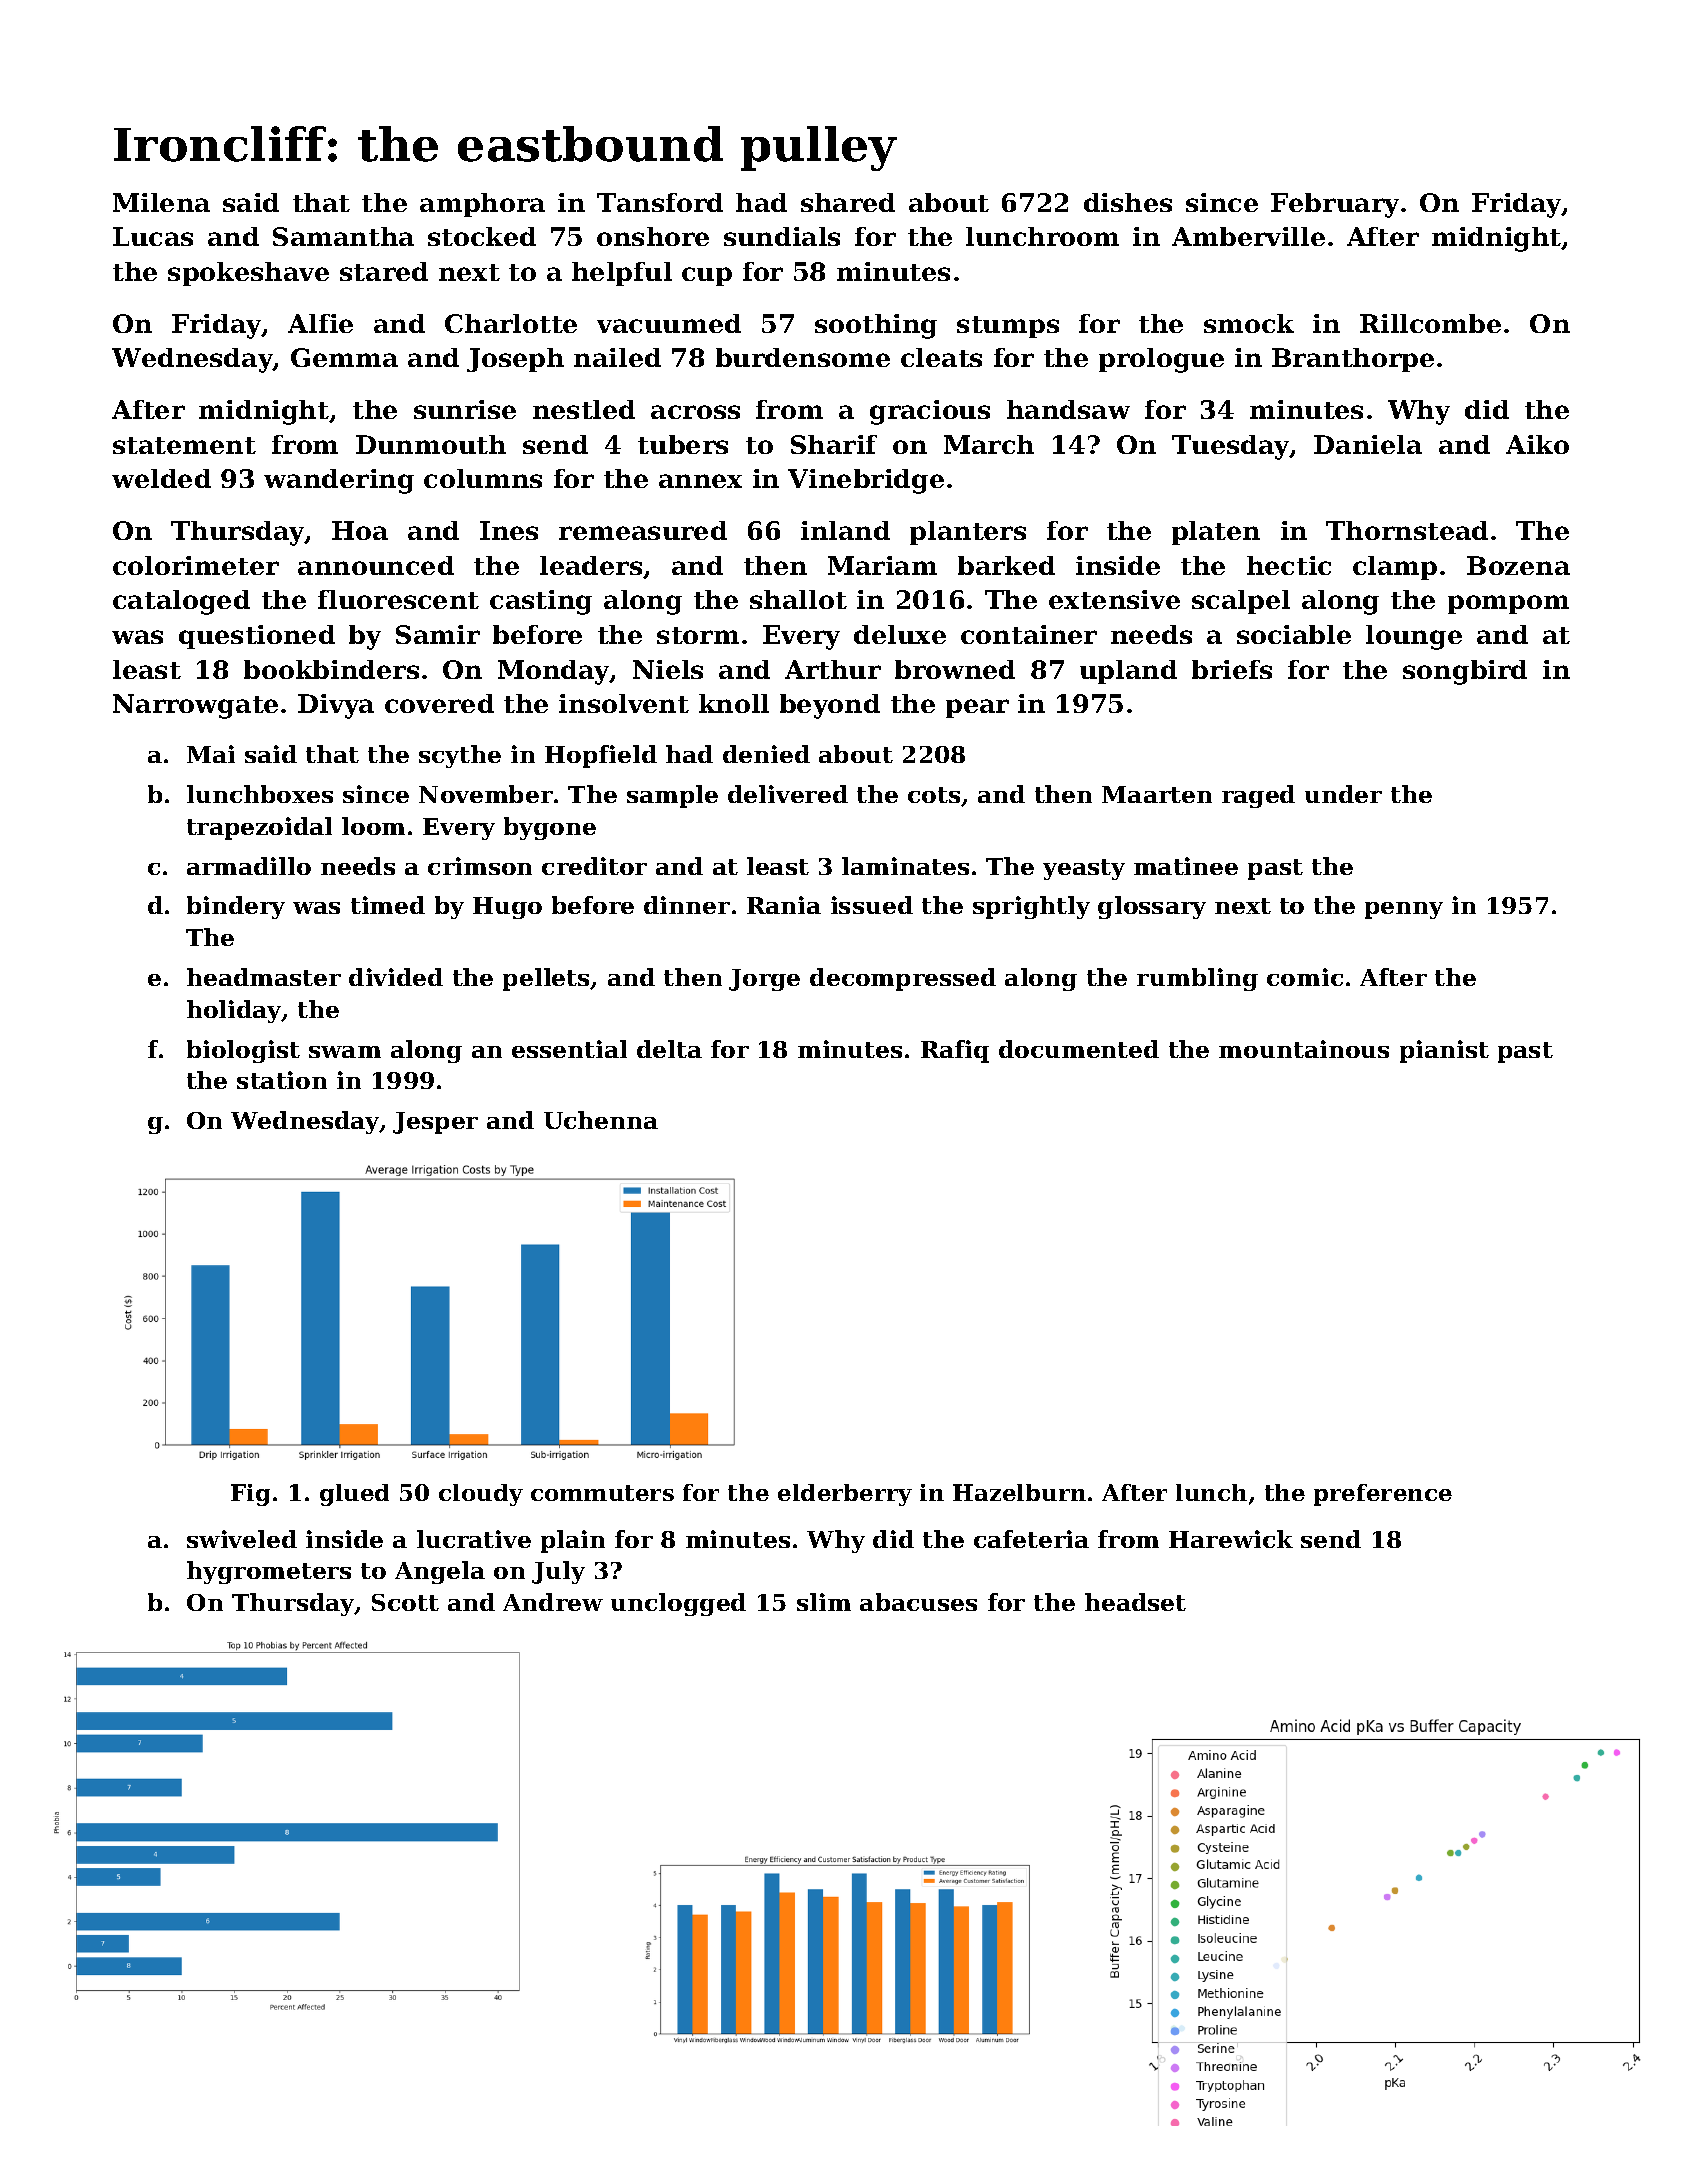 Image resolution: width=1683 pixels, height=2178 pixels. Describe the element at coordinates (249, 866) in the document. I see `armadillo` at that location.
